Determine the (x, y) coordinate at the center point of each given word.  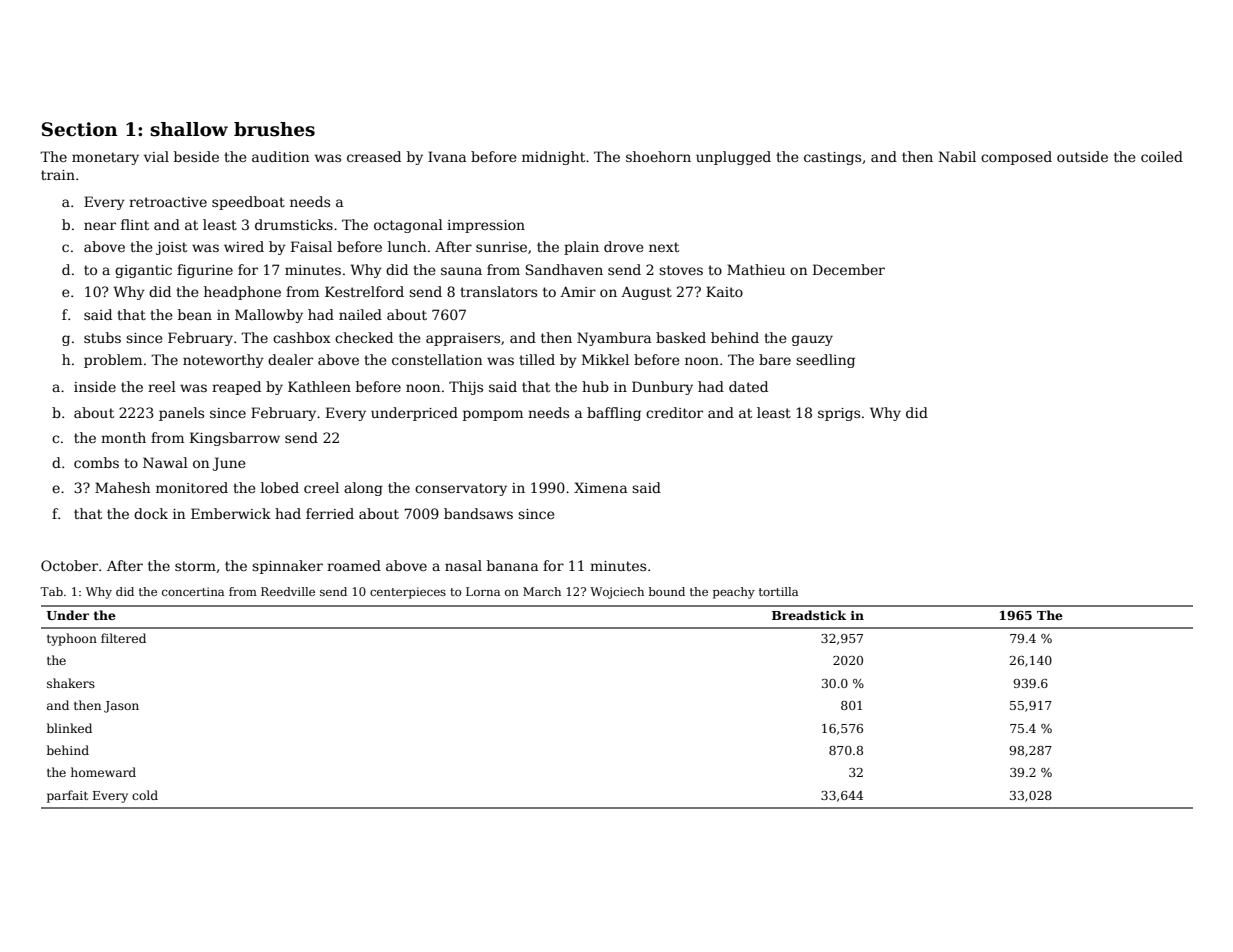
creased (374, 156)
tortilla (778, 591)
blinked (69, 728)
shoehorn (658, 156)
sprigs (839, 414)
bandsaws (478, 513)
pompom (493, 415)
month (123, 437)
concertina (193, 591)
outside (1082, 156)
